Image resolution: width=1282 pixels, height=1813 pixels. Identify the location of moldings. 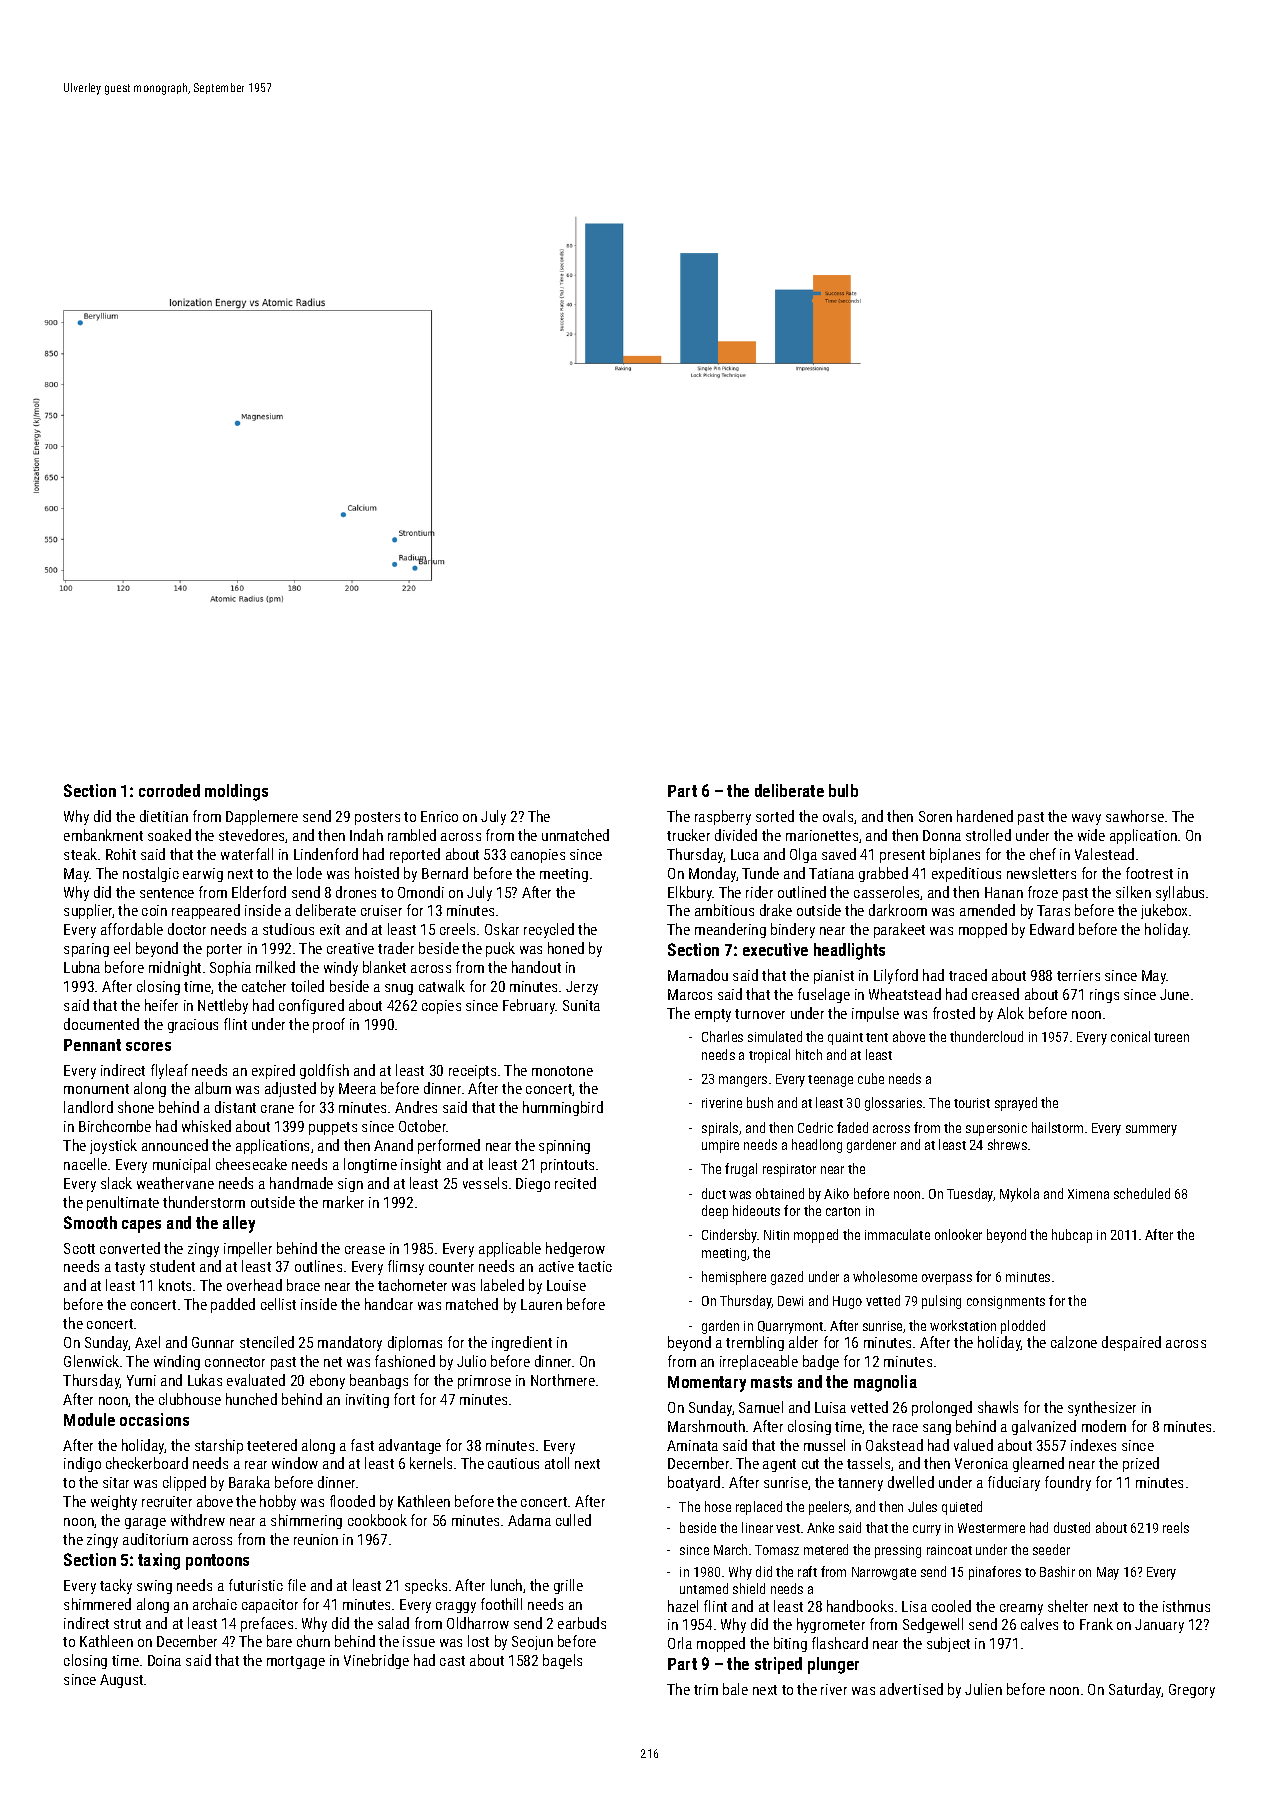
(236, 792).
